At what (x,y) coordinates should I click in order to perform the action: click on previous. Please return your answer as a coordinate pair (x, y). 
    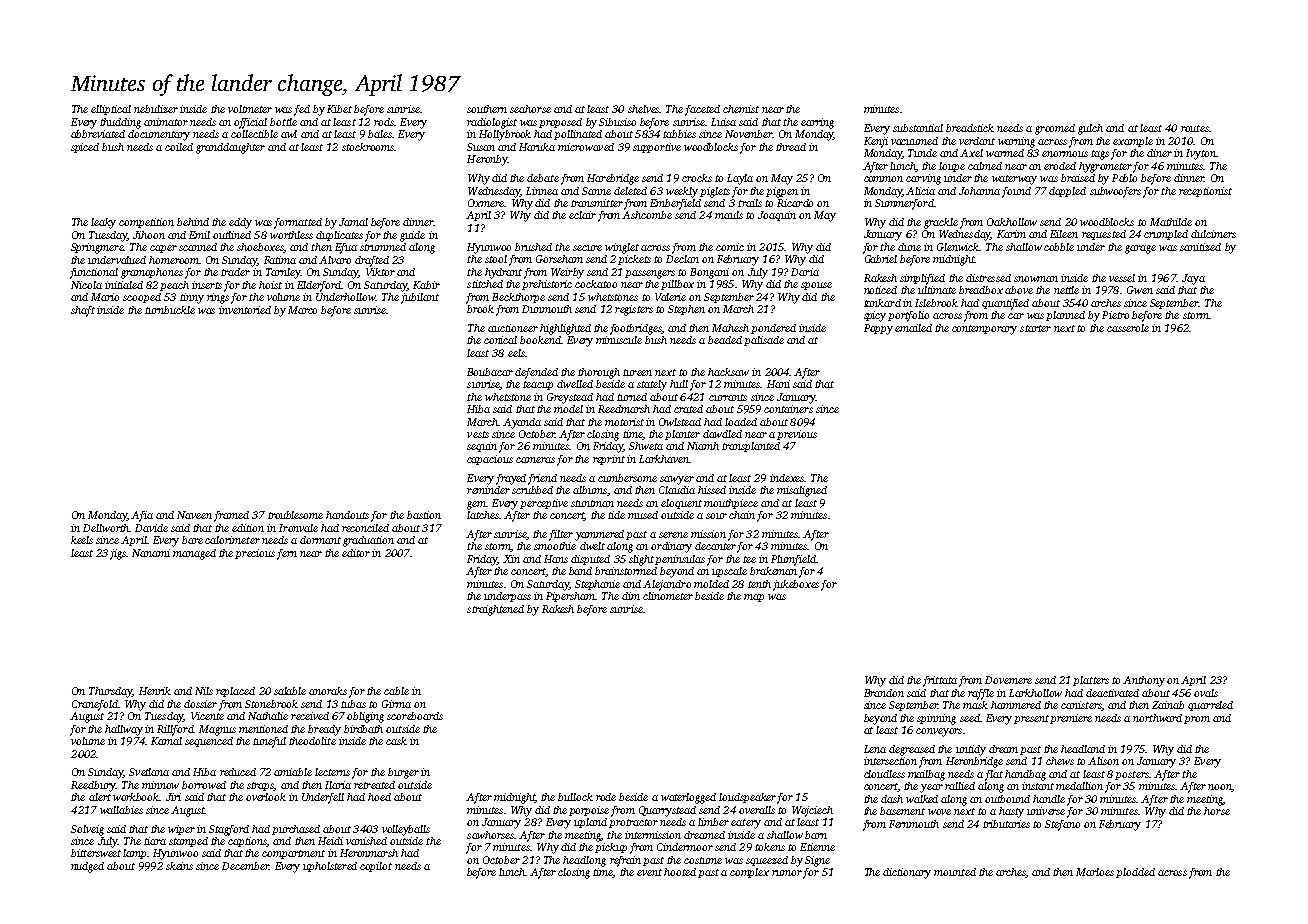
    Looking at the image, I should click on (797, 435).
